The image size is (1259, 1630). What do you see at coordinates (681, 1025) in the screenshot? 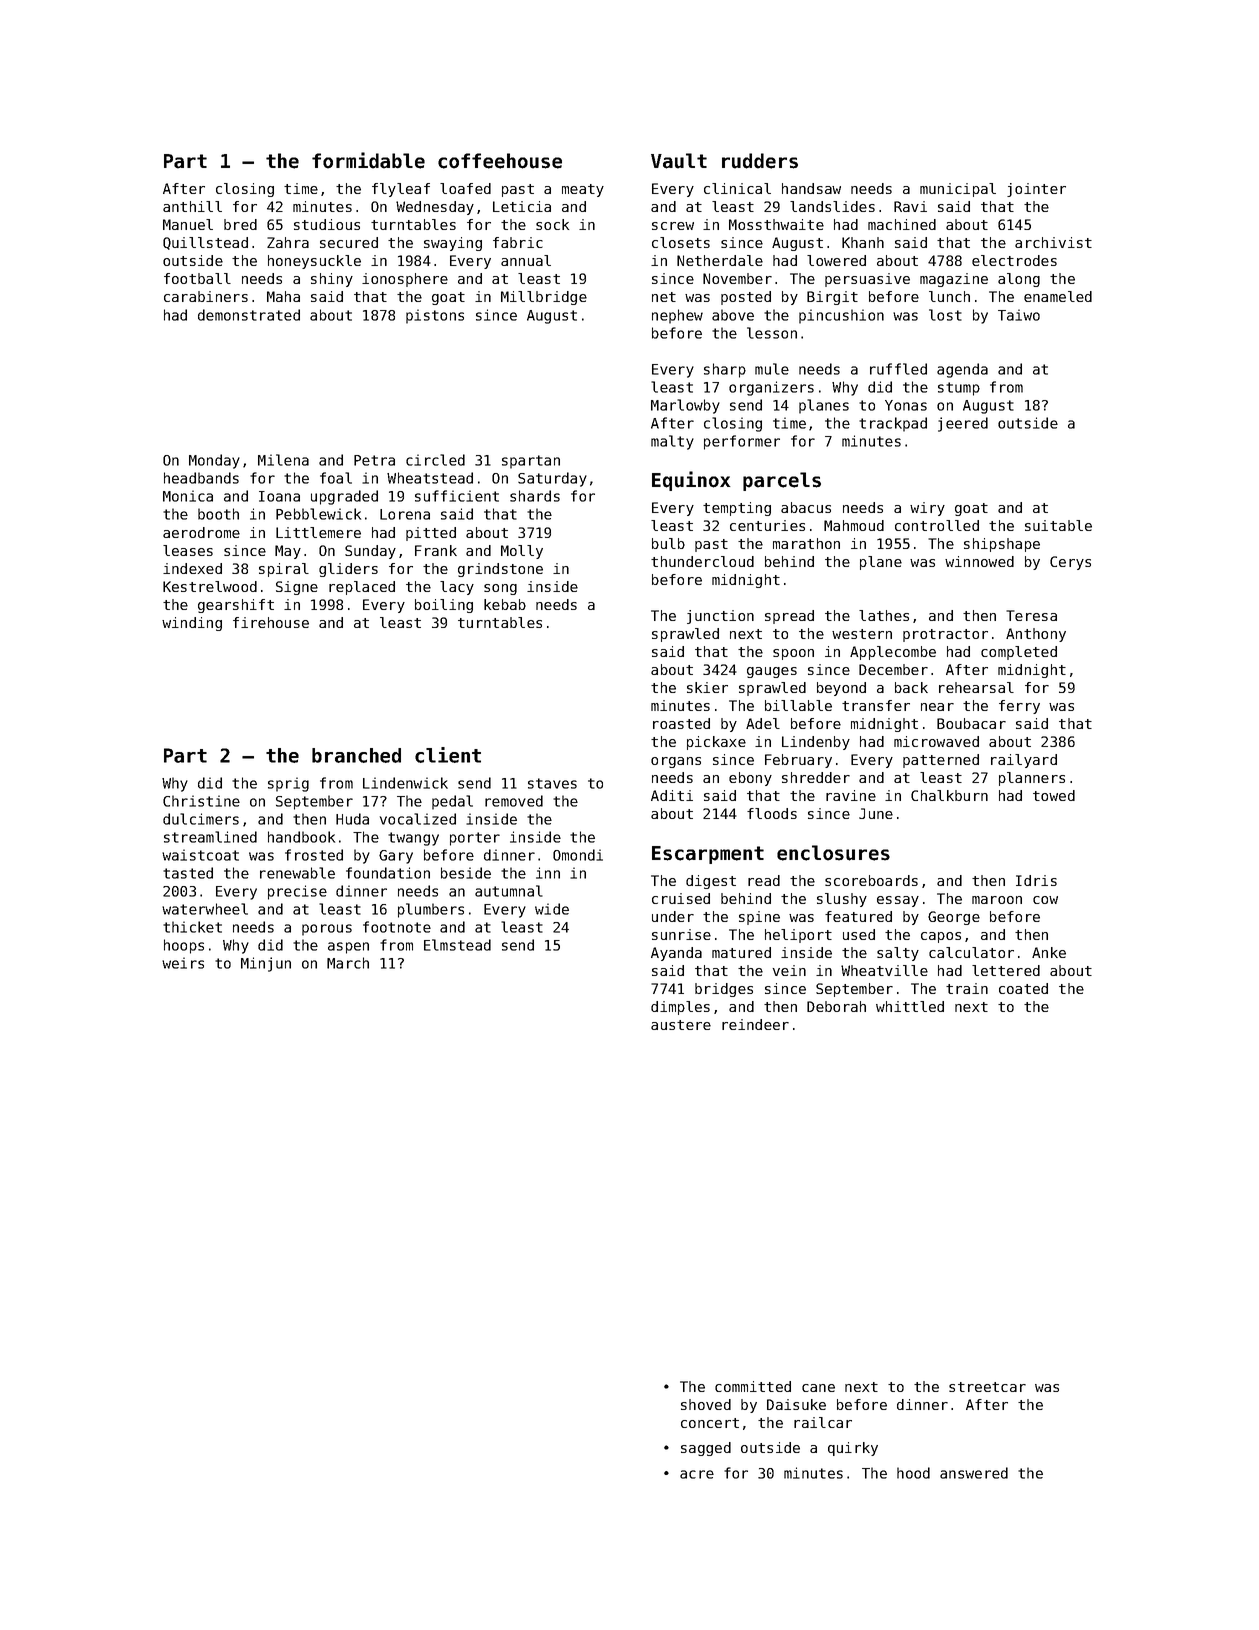
I see `austere` at bounding box center [681, 1025].
